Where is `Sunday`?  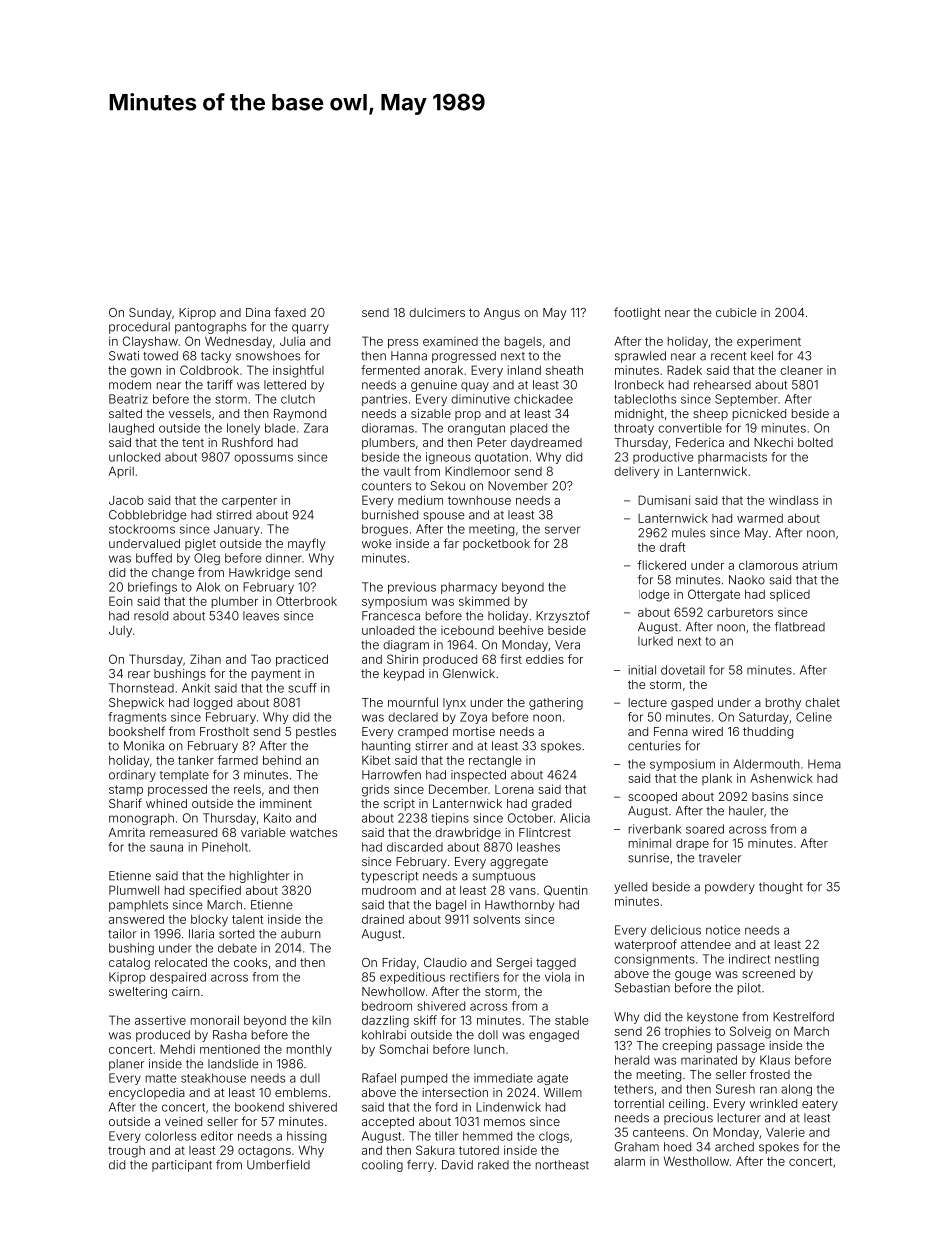
Sunday is located at coordinates (150, 314).
